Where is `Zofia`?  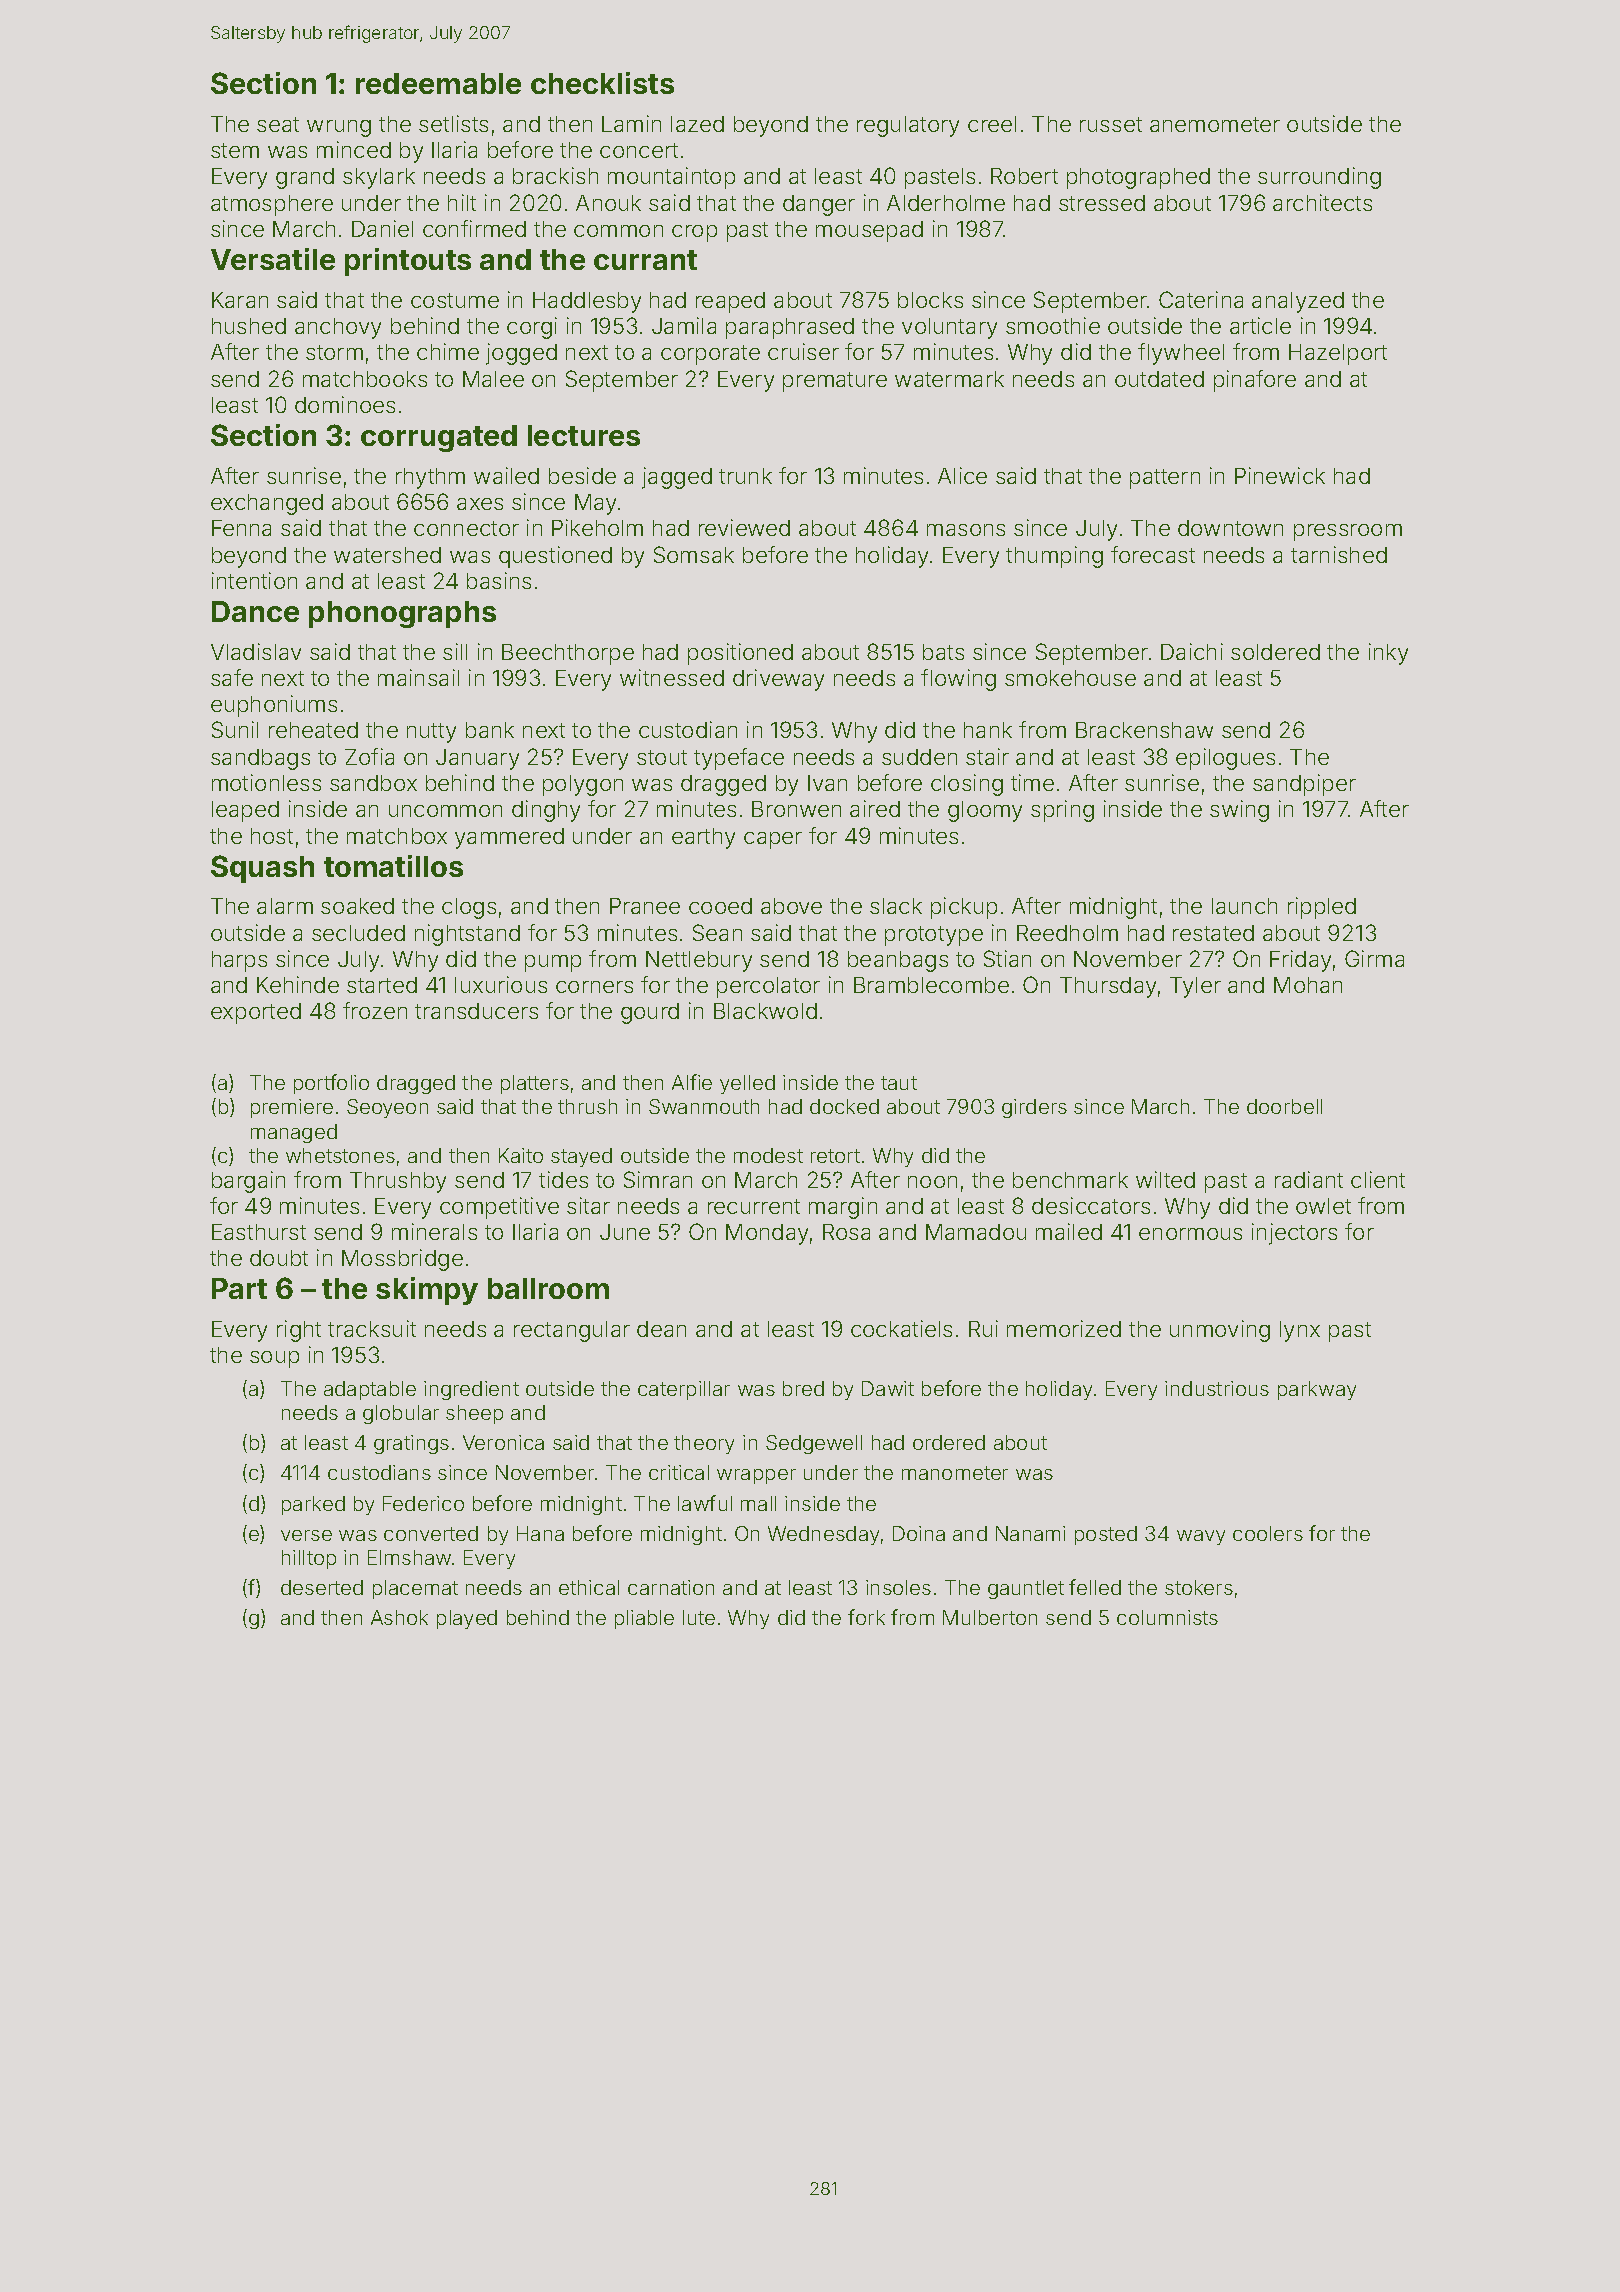 Zofia is located at coordinates (369, 756).
